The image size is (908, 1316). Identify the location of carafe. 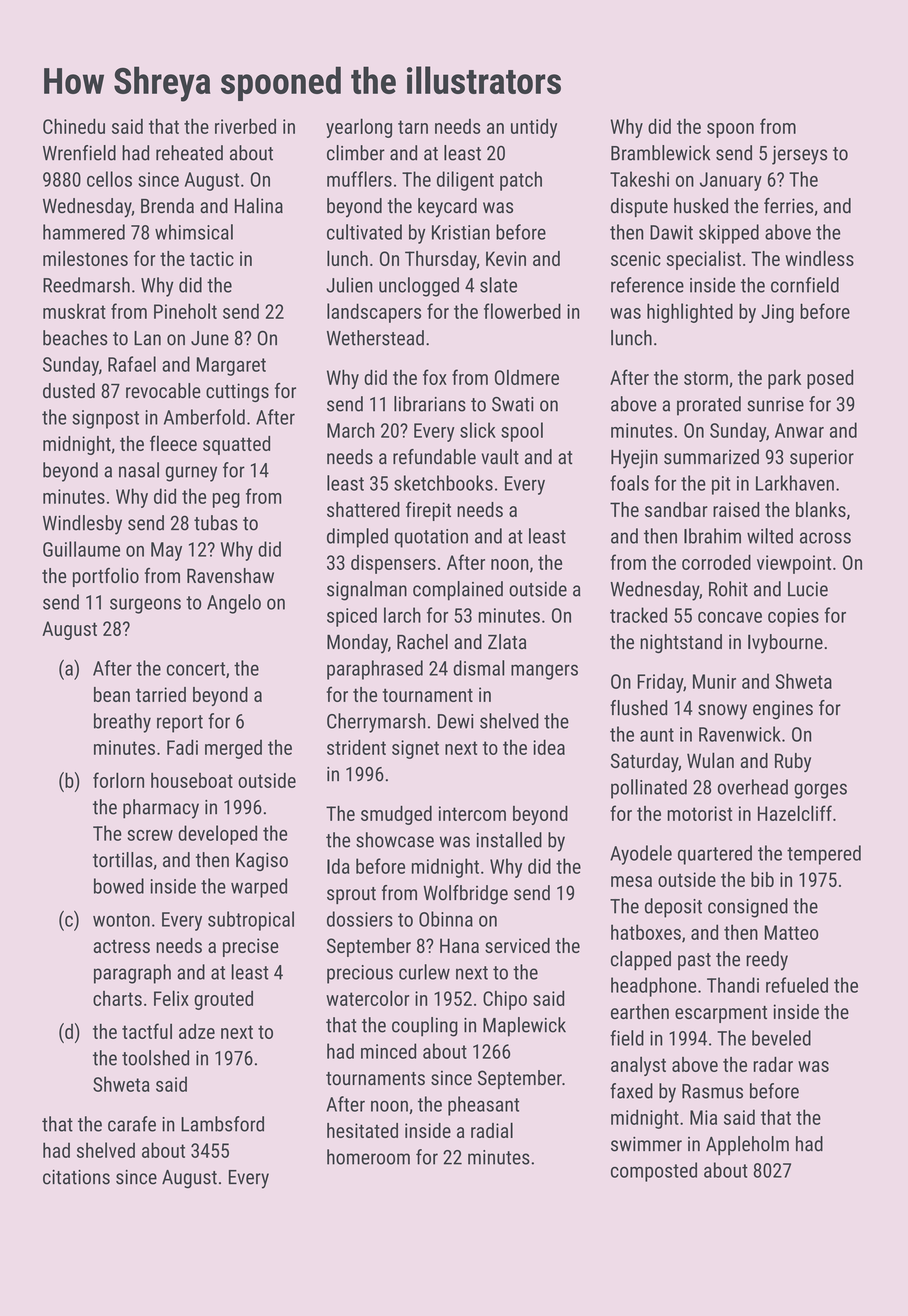
(132, 1124).
